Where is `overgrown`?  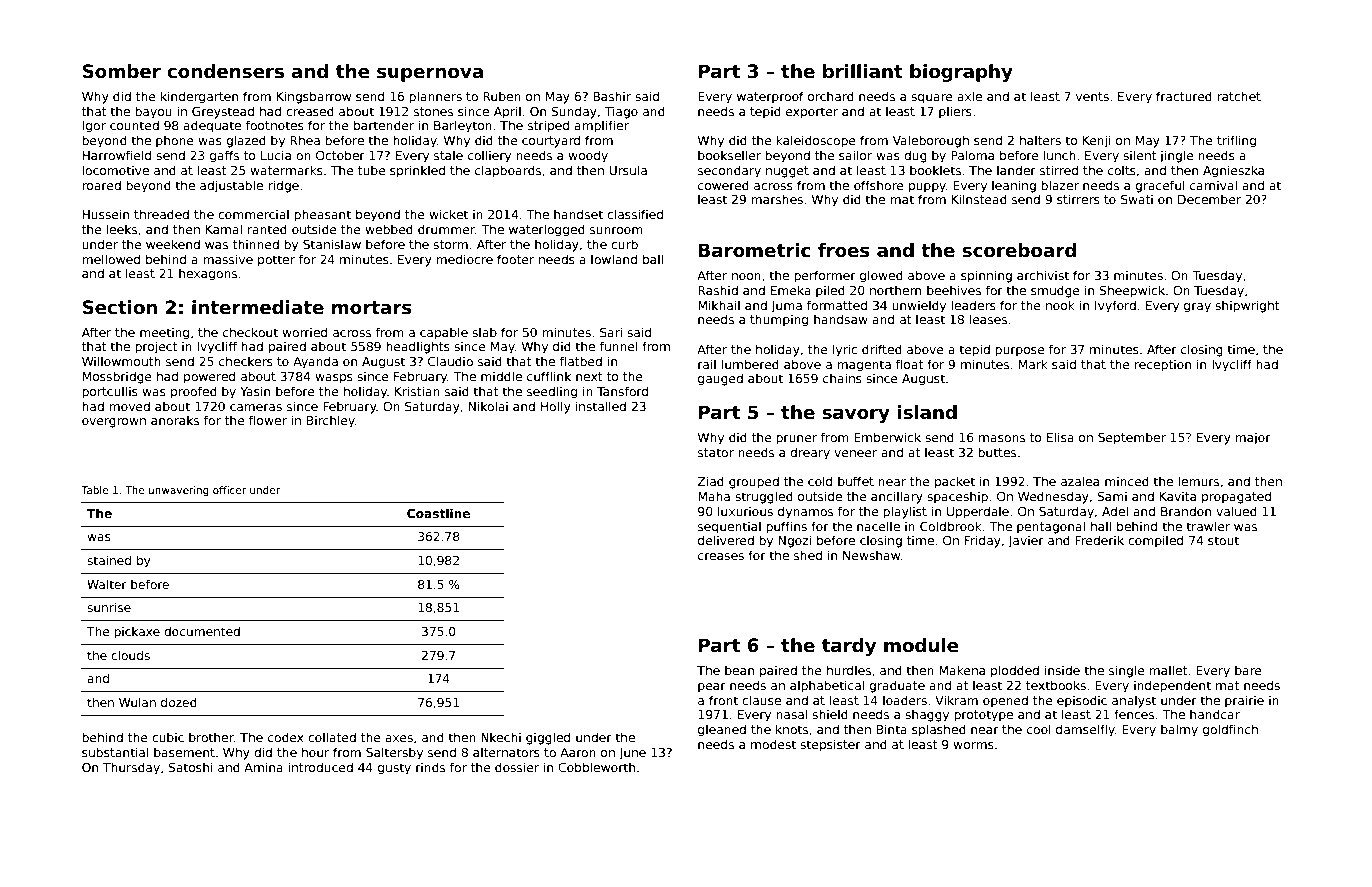 overgrown is located at coordinates (114, 423).
